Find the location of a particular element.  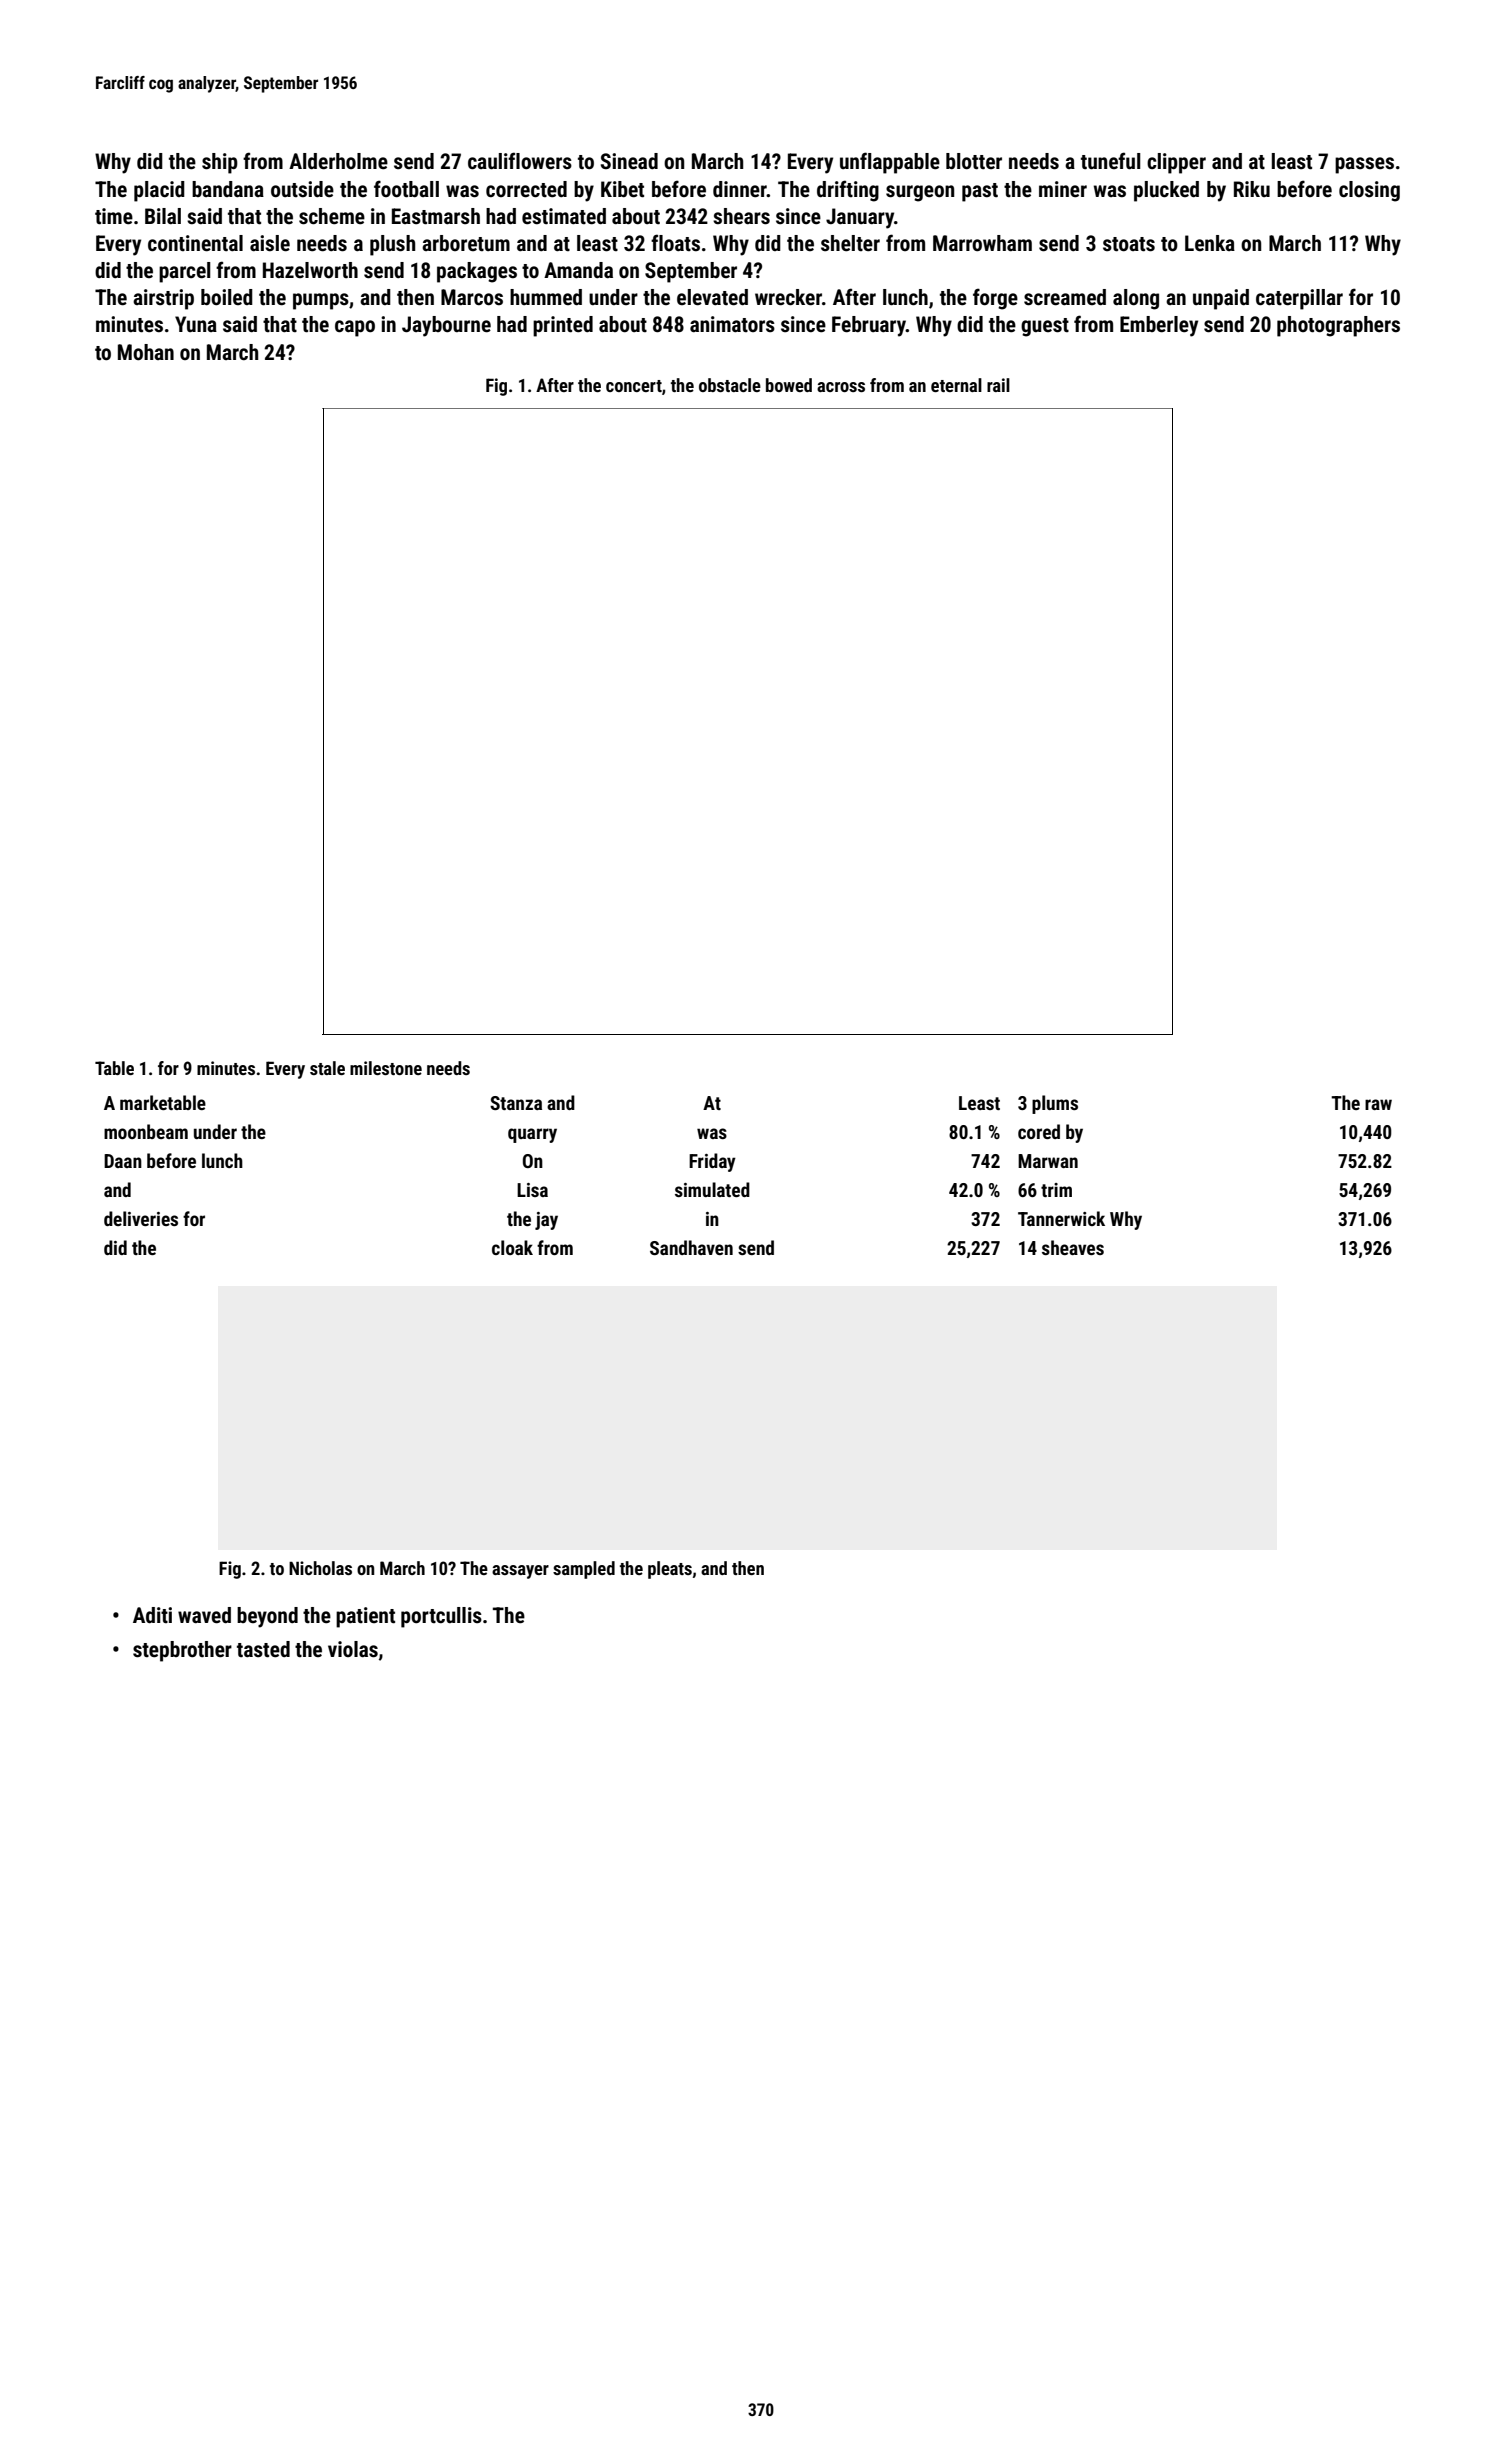

rail is located at coordinates (998, 385).
